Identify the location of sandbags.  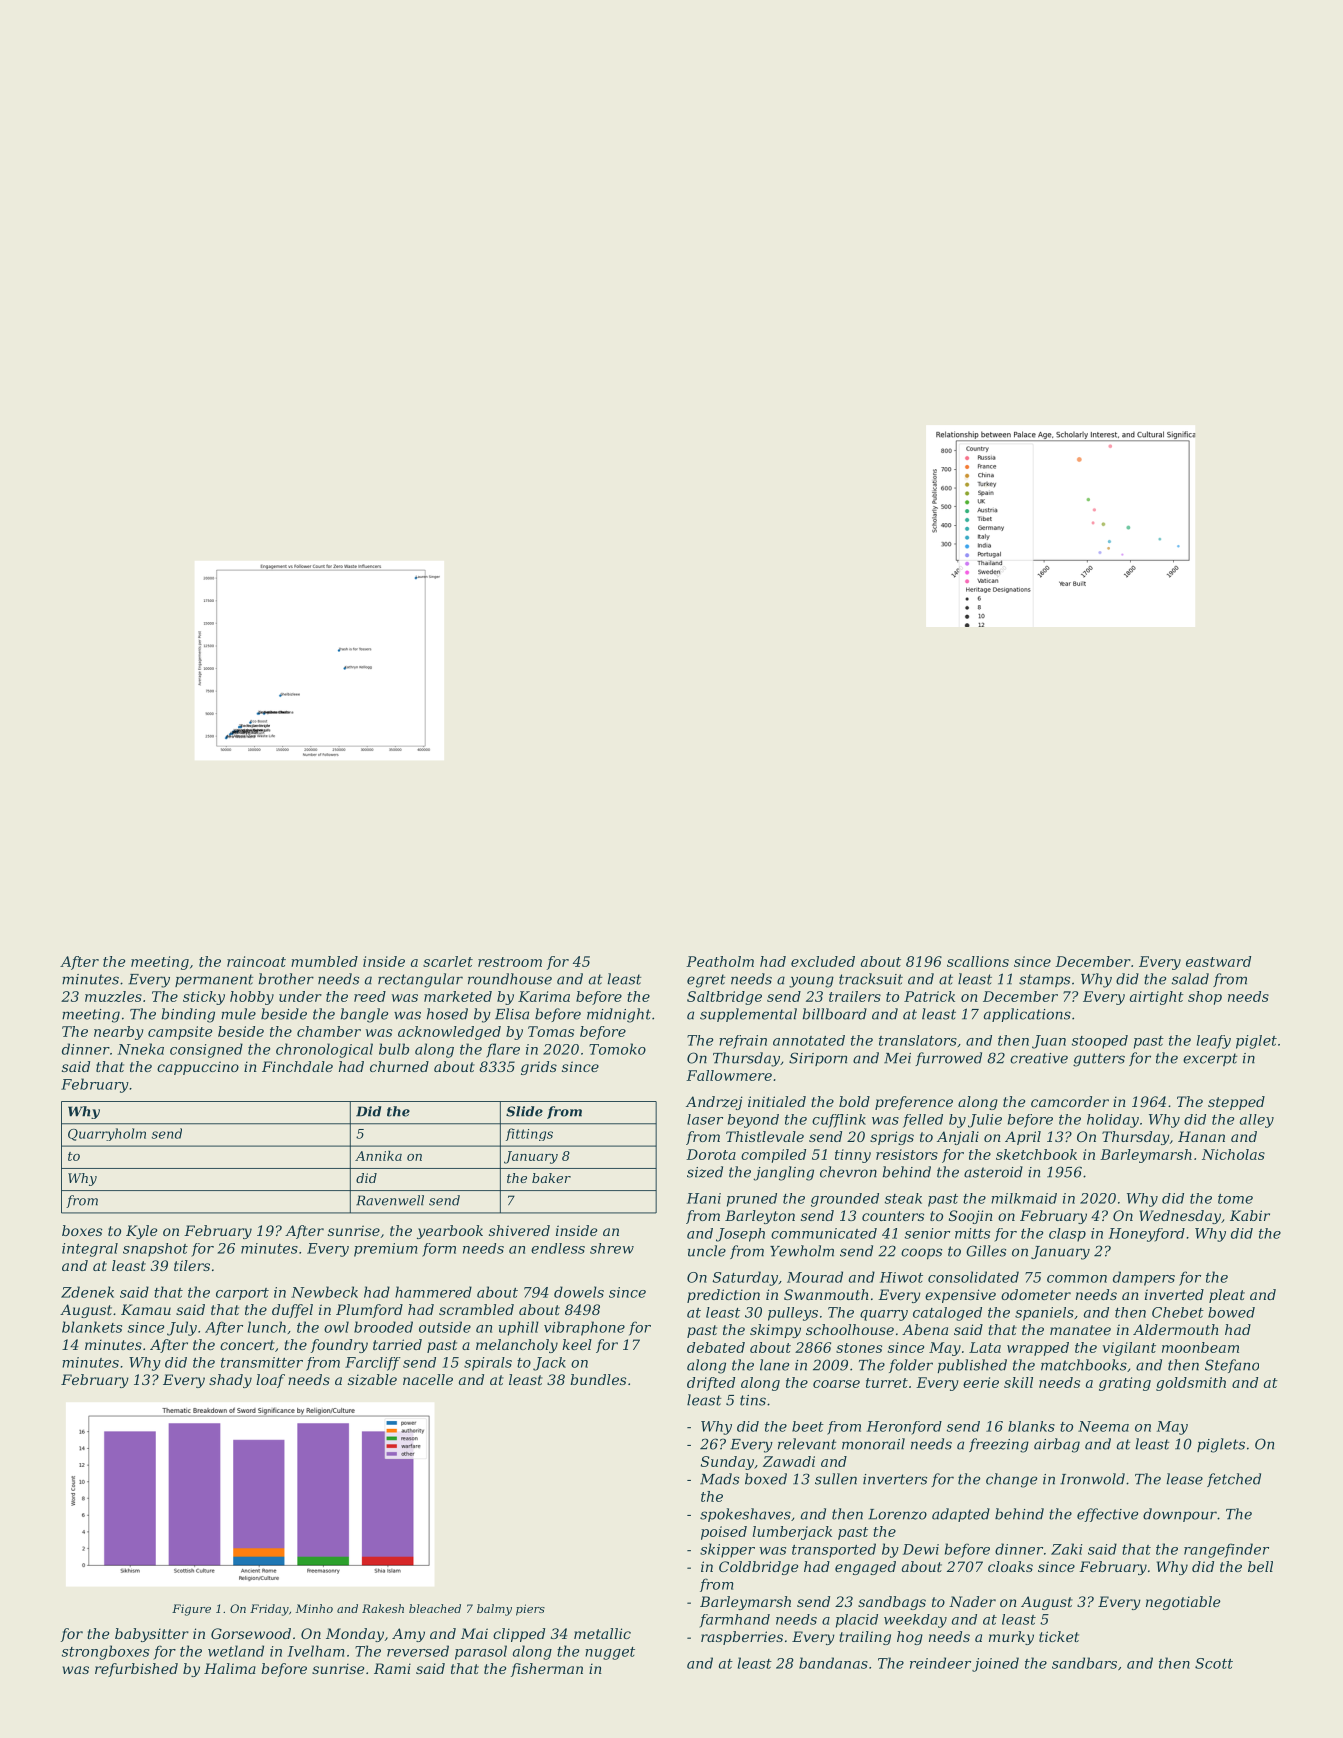
(892, 1603).
